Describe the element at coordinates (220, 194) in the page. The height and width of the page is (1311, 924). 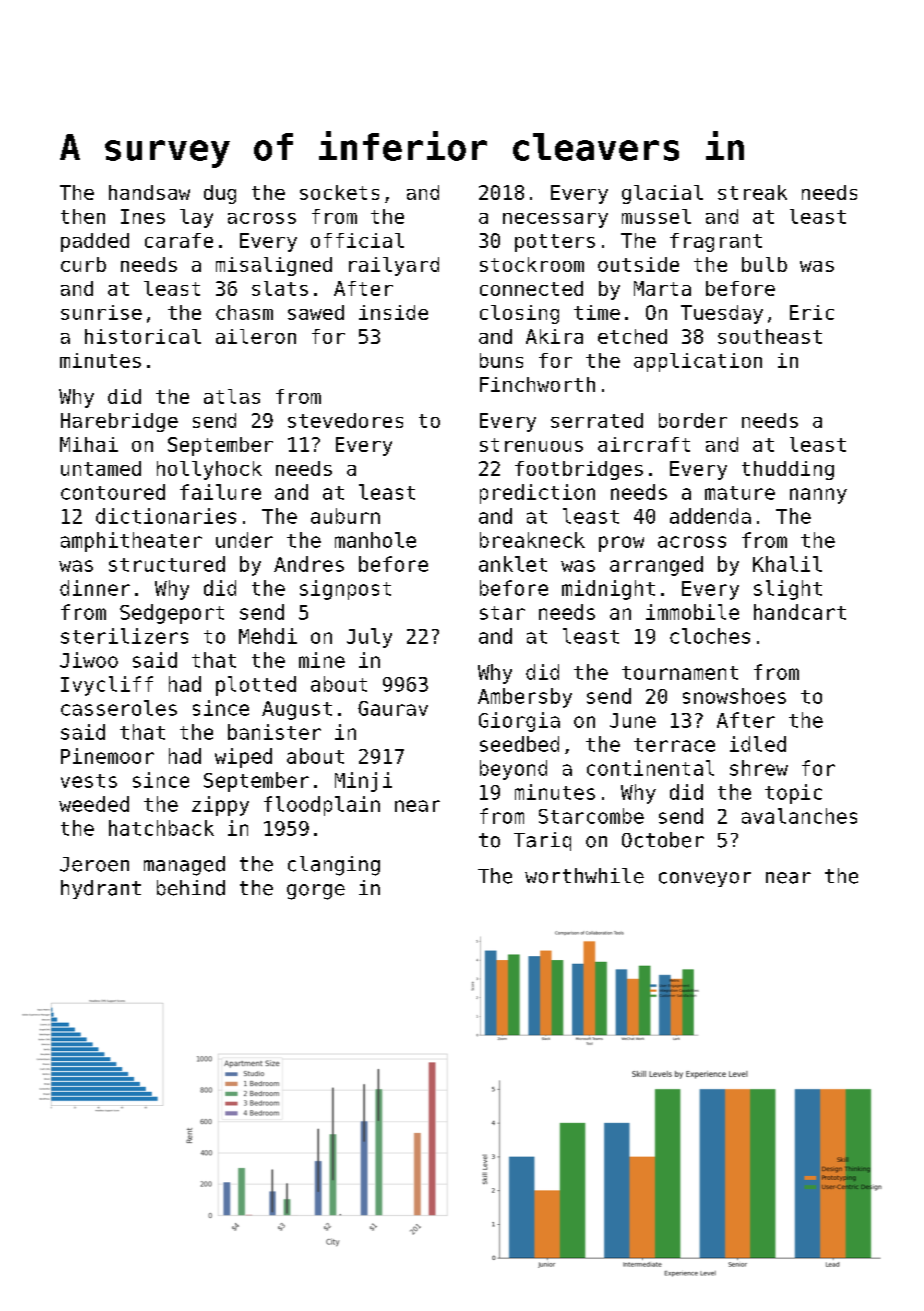
I see `dug` at that location.
